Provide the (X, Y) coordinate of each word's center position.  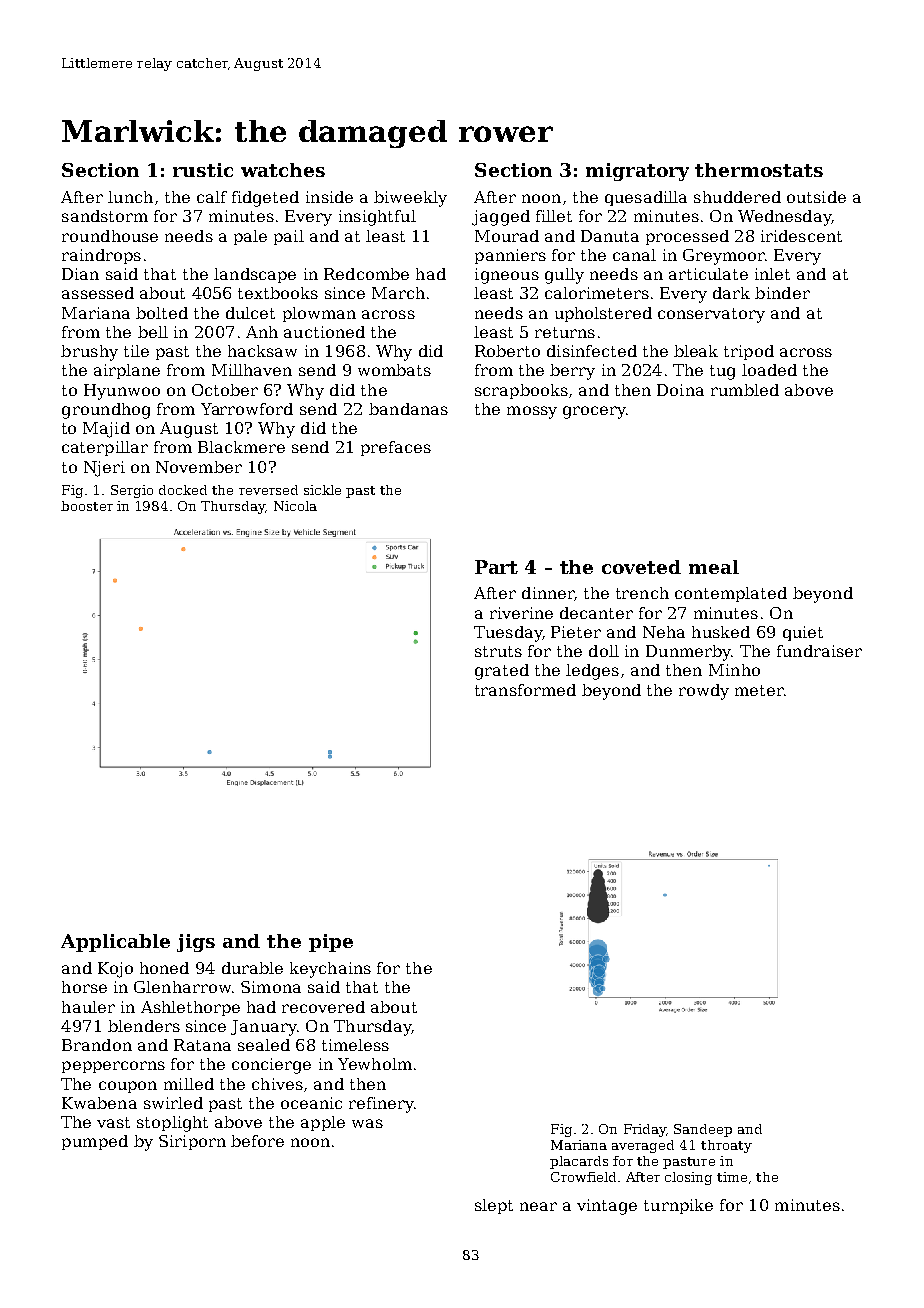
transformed (525, 690)
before (257, 1141)
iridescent (801, 236)
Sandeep (703, 1130)
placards (579, 1162)
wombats (394, 370)
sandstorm (105, 216)
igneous (507, 276)
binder (782, 293)
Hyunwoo (122, 392)
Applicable (115, 943)
